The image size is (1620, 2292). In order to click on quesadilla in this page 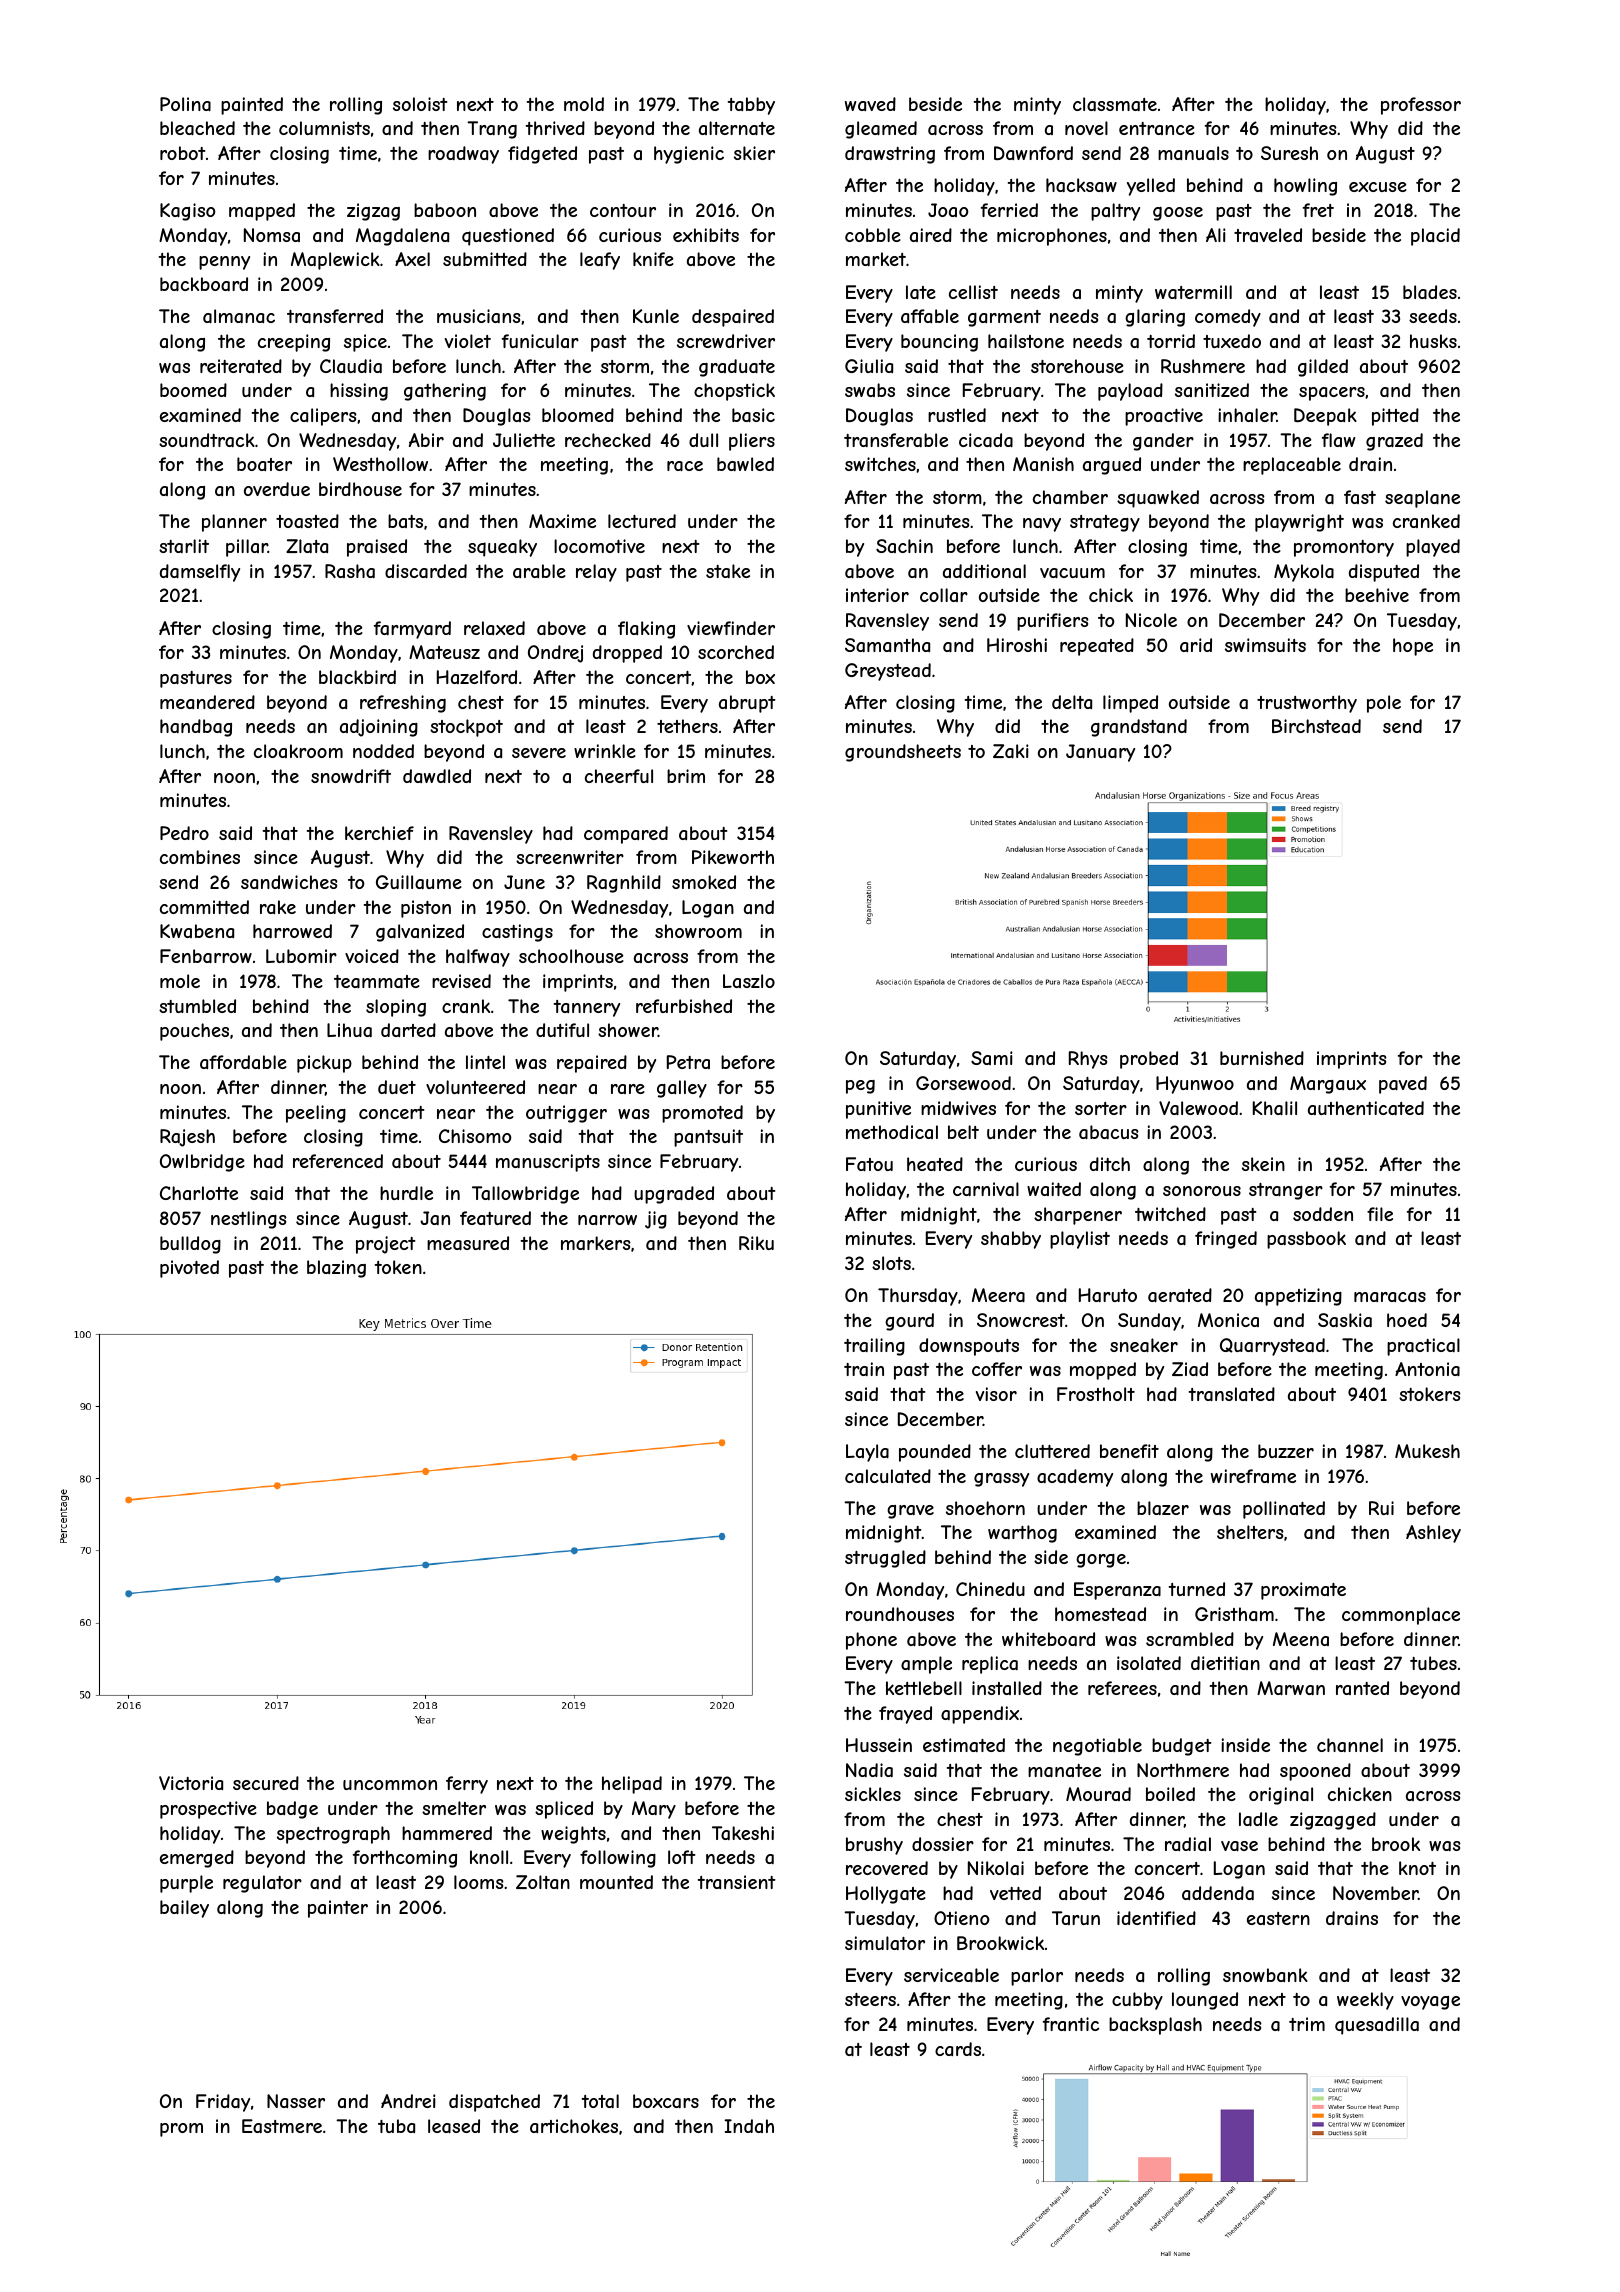, I will do `click(1377, 2026)`.
